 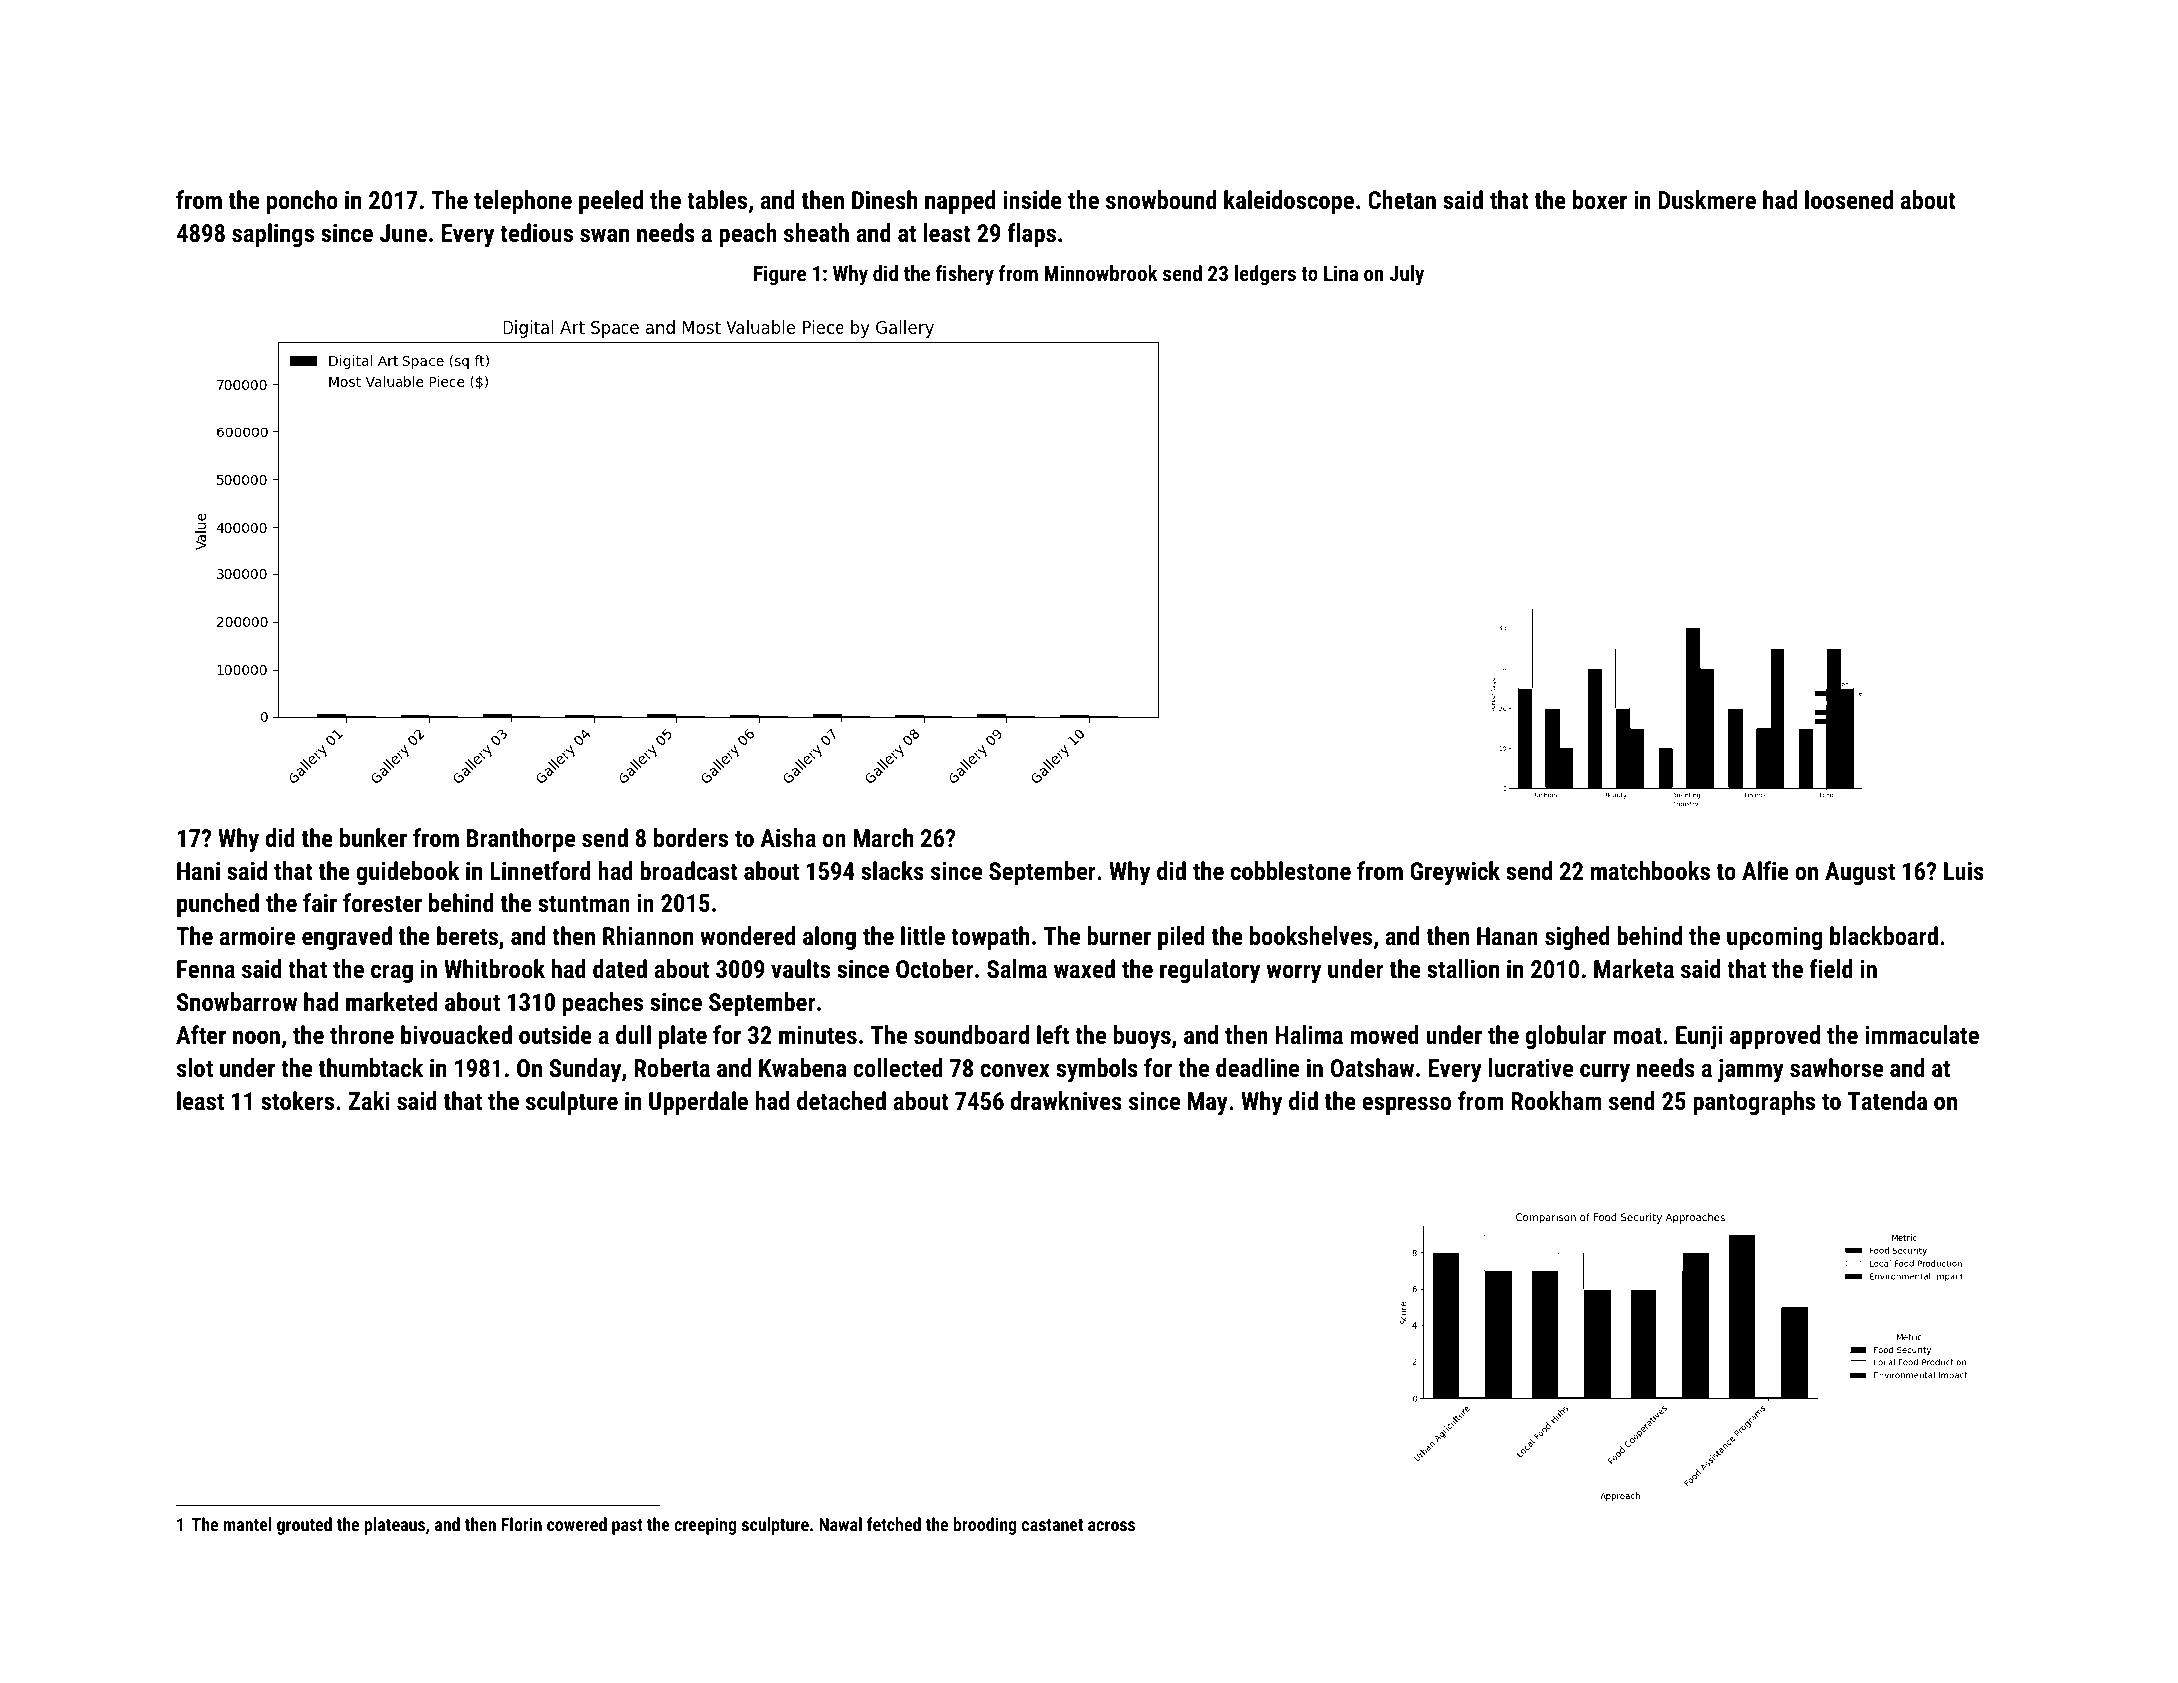 I want to click on bunker, so click(x=373, y=837).
